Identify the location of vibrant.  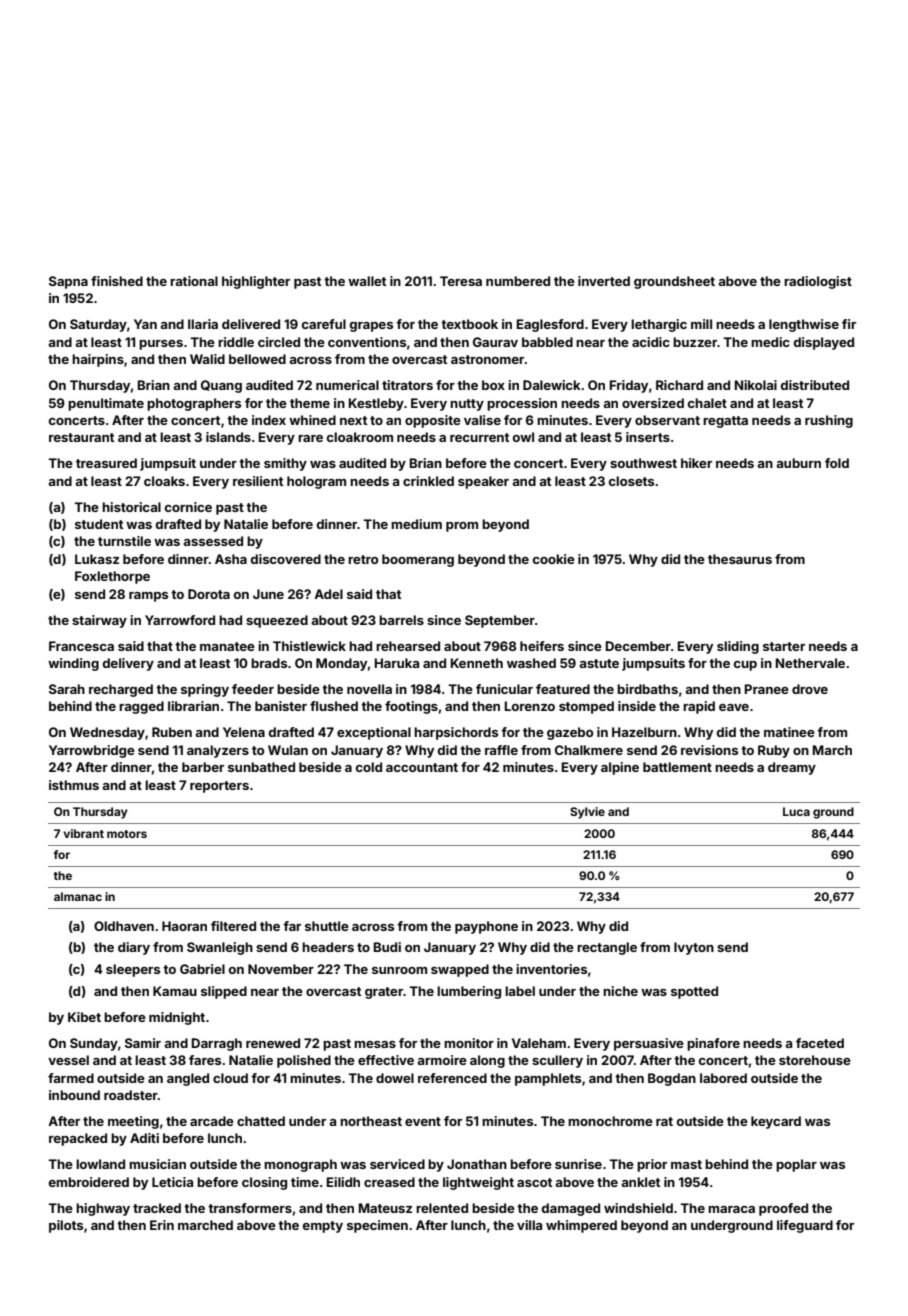
(83, 833).
